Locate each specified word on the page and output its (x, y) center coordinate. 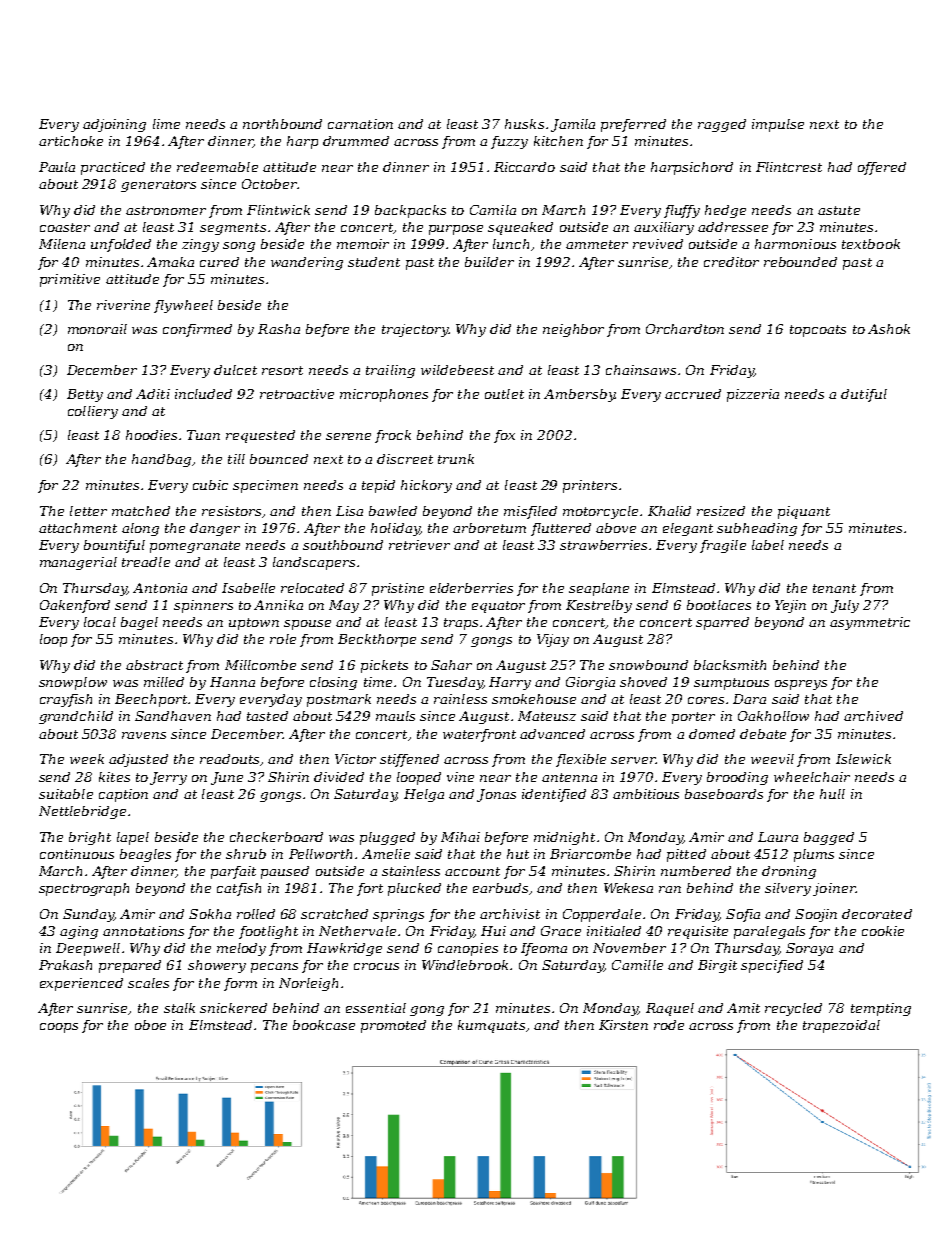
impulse (778, 125)
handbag (161, 460)
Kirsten (623, 1025)
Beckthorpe (377, 640)
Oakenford (75, 606)
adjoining (114, 125)
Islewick (863, 759)
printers (590, 486)
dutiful (864, 395)
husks (524, 124)
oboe (150, 1025)
